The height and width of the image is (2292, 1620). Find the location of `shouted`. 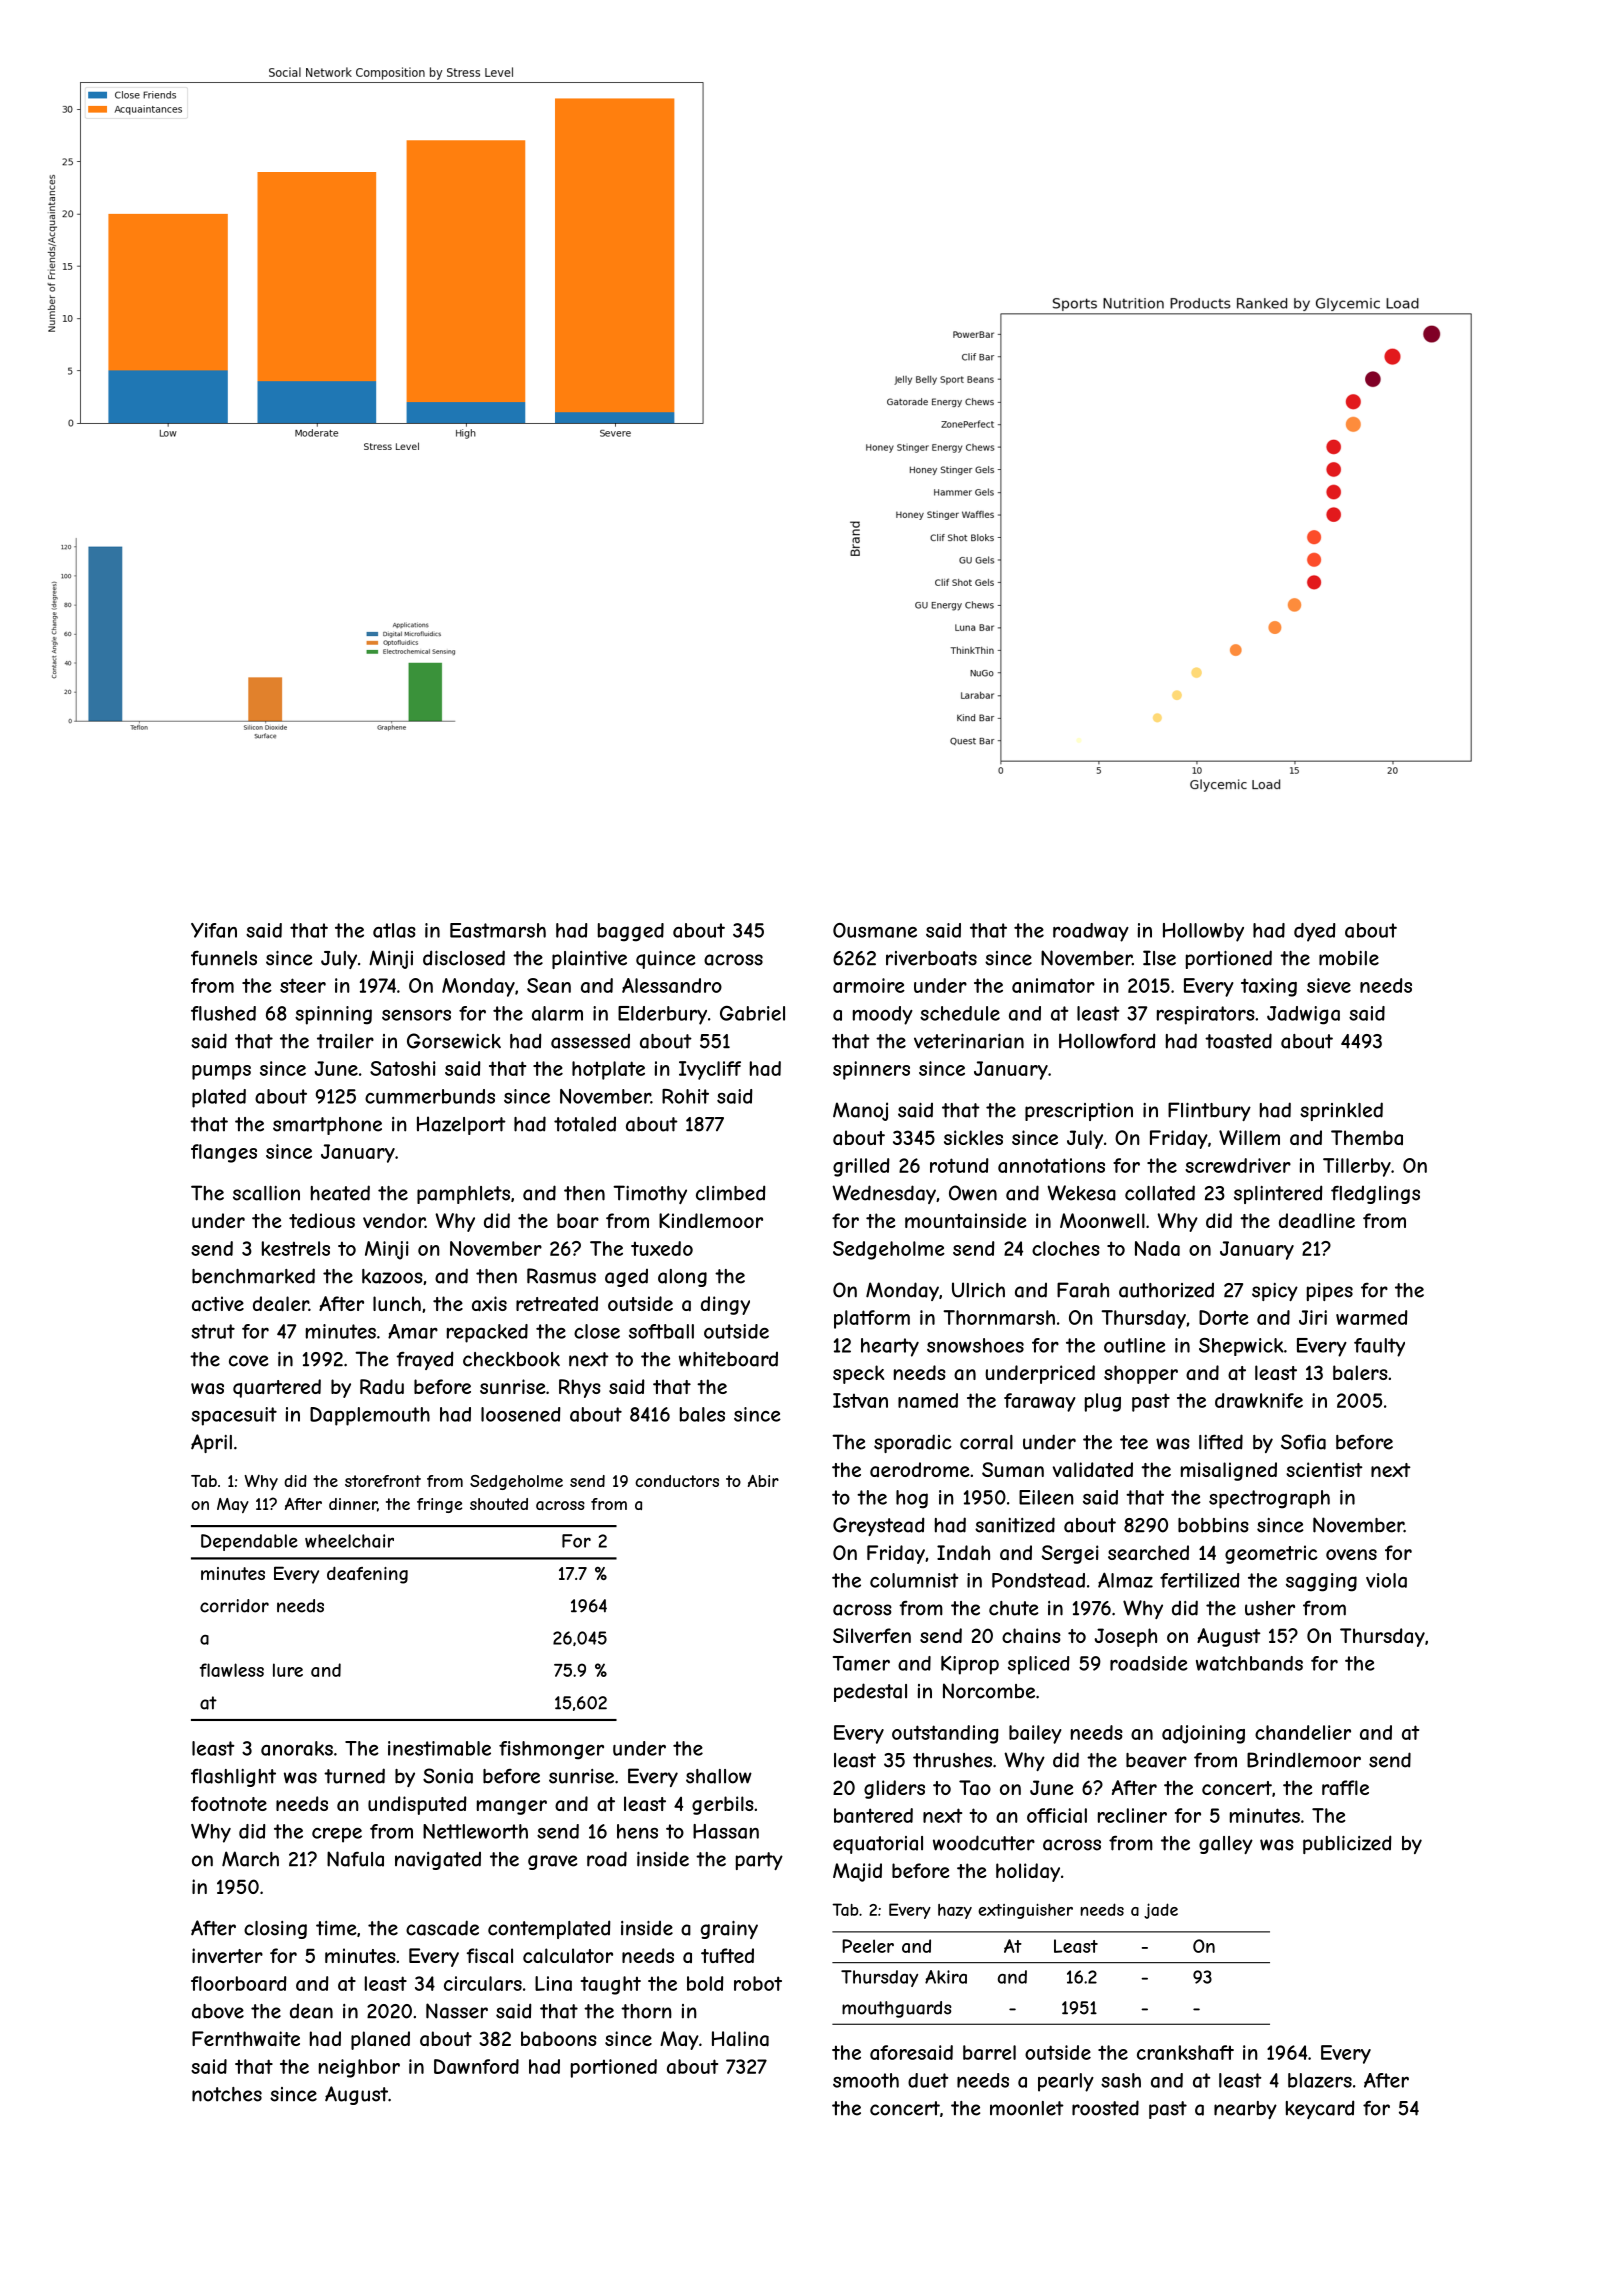

shouted is located at coordinates (499, 1504).
